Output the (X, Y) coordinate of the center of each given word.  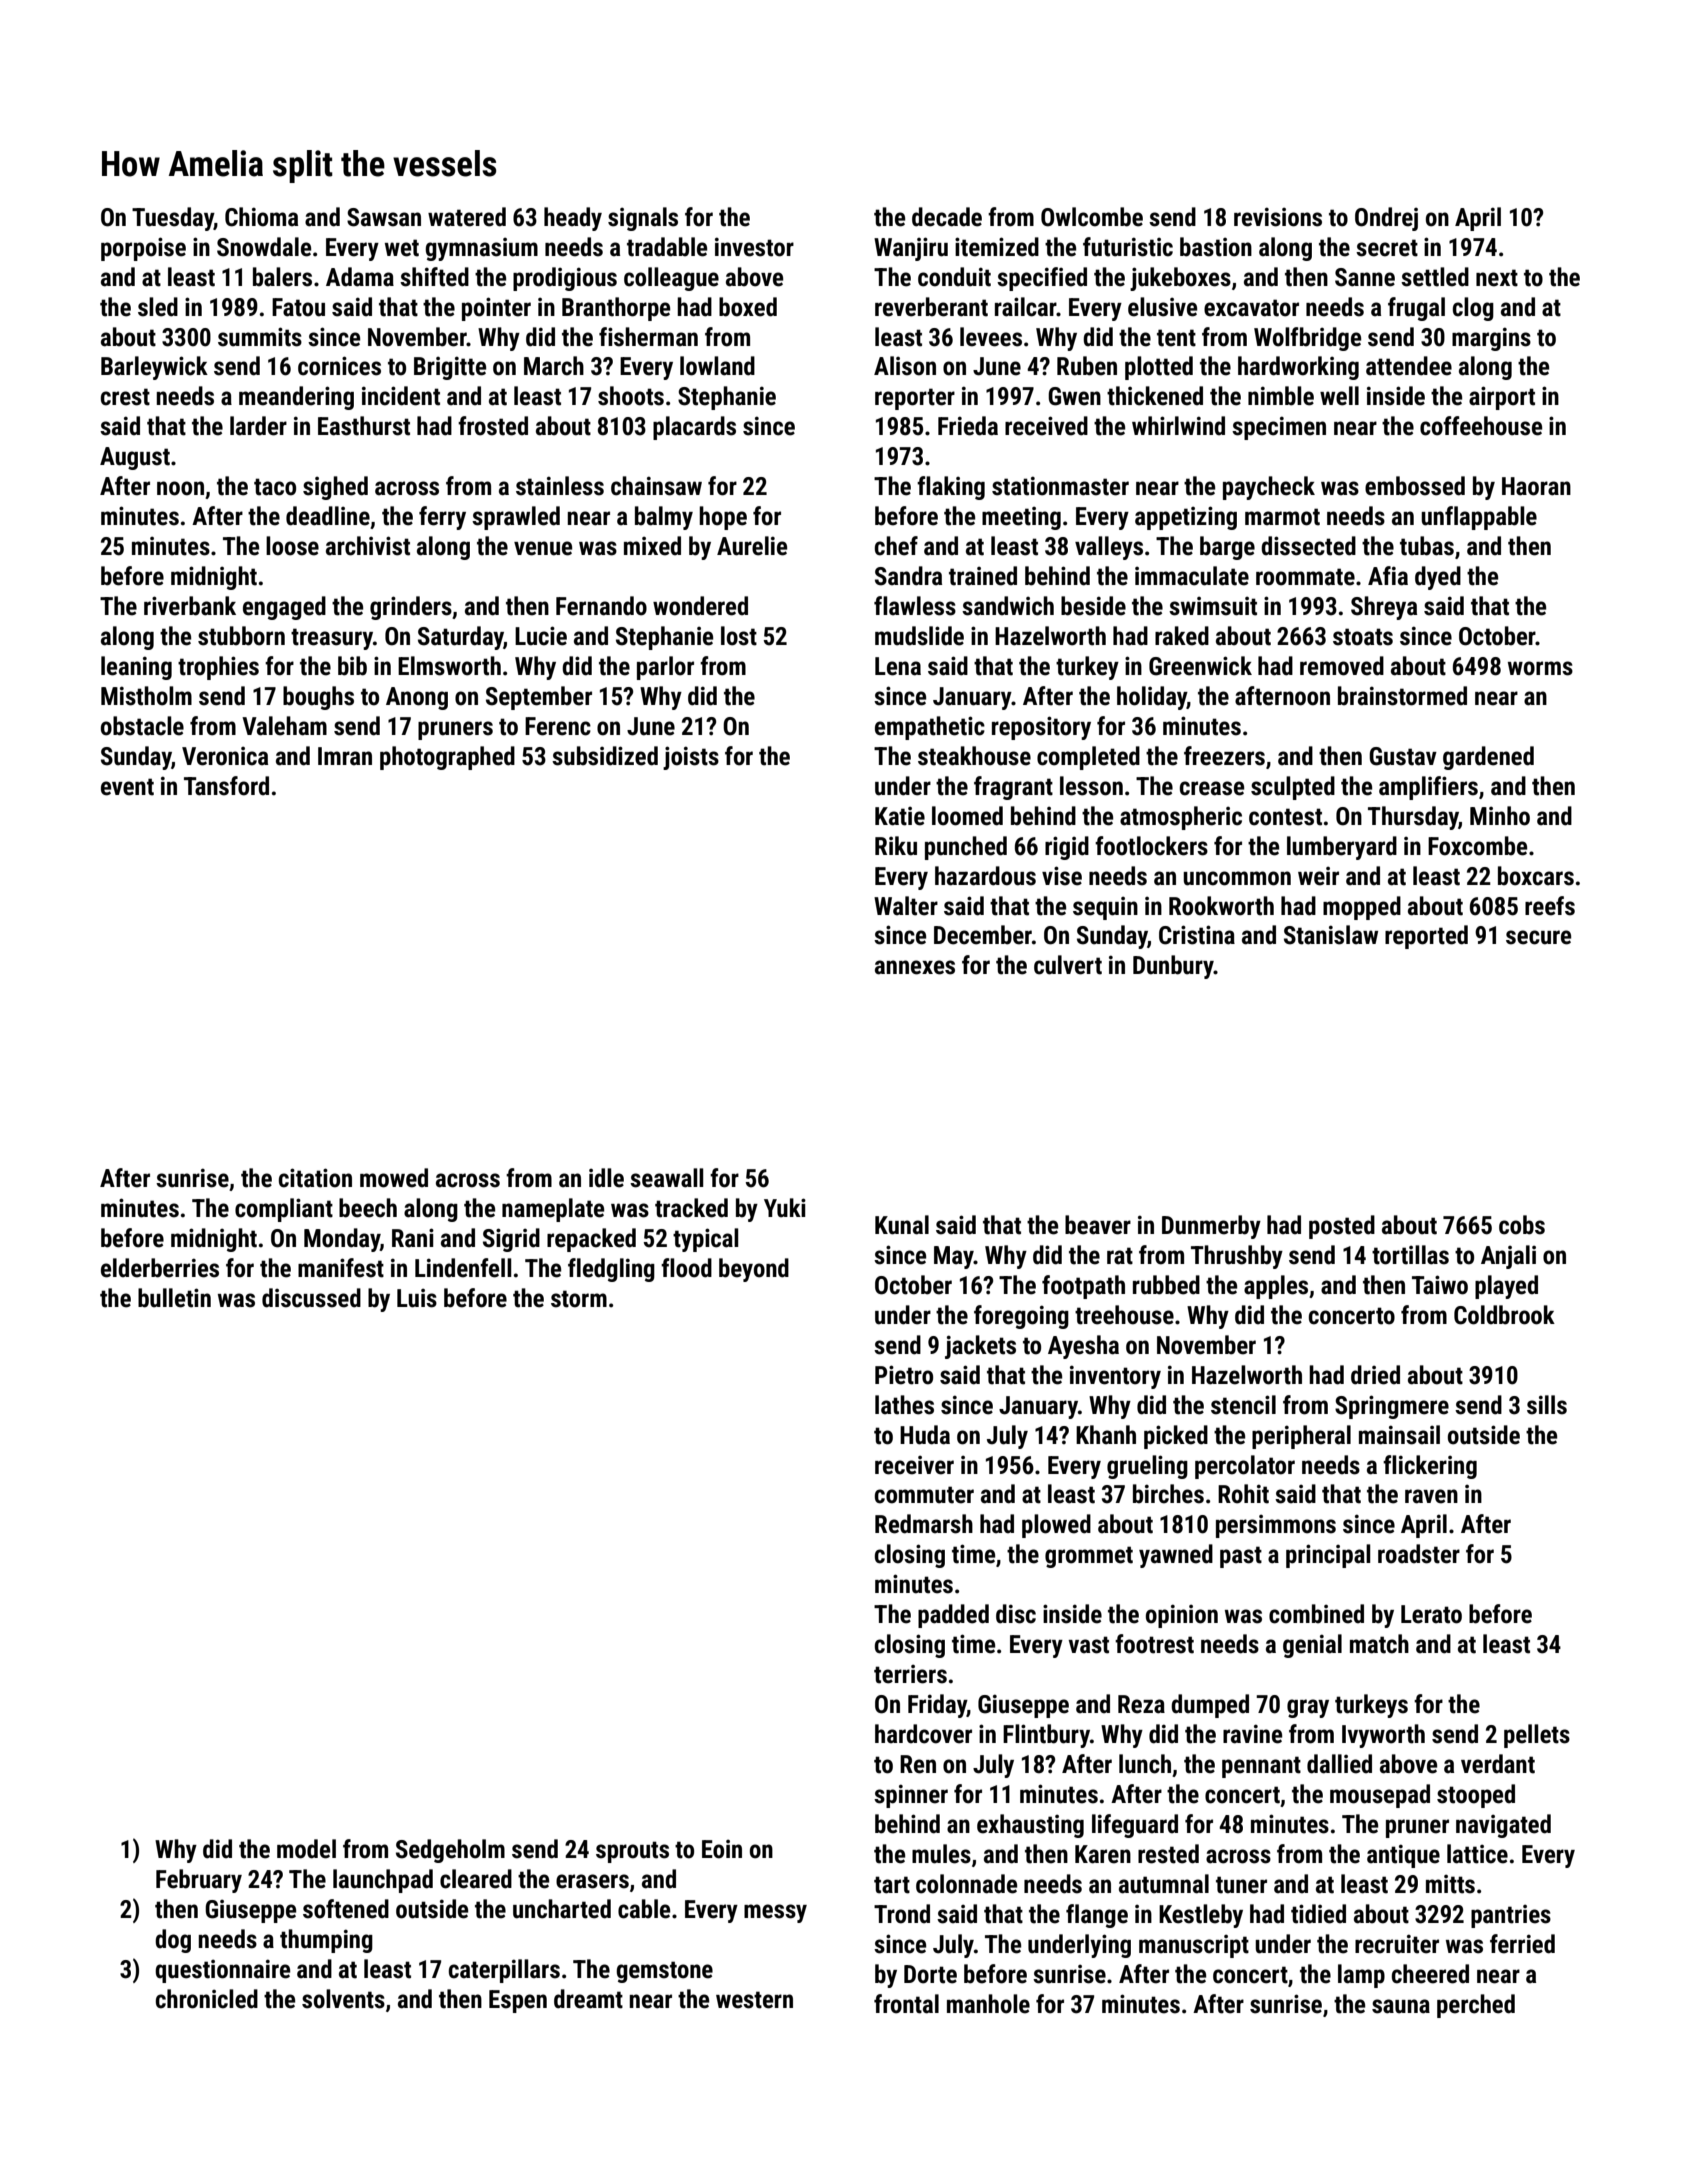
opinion (1182, 1616)
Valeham (284, 726)
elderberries (160, 1268)
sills (1547, 1405)
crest (125, 397)
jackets (980, 1347)
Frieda (968, 426)
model (306, 1849)
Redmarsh (924, 1524)
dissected (1308, 546)
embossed (1415, 486)
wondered (700, 606)
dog (173, 1941)
